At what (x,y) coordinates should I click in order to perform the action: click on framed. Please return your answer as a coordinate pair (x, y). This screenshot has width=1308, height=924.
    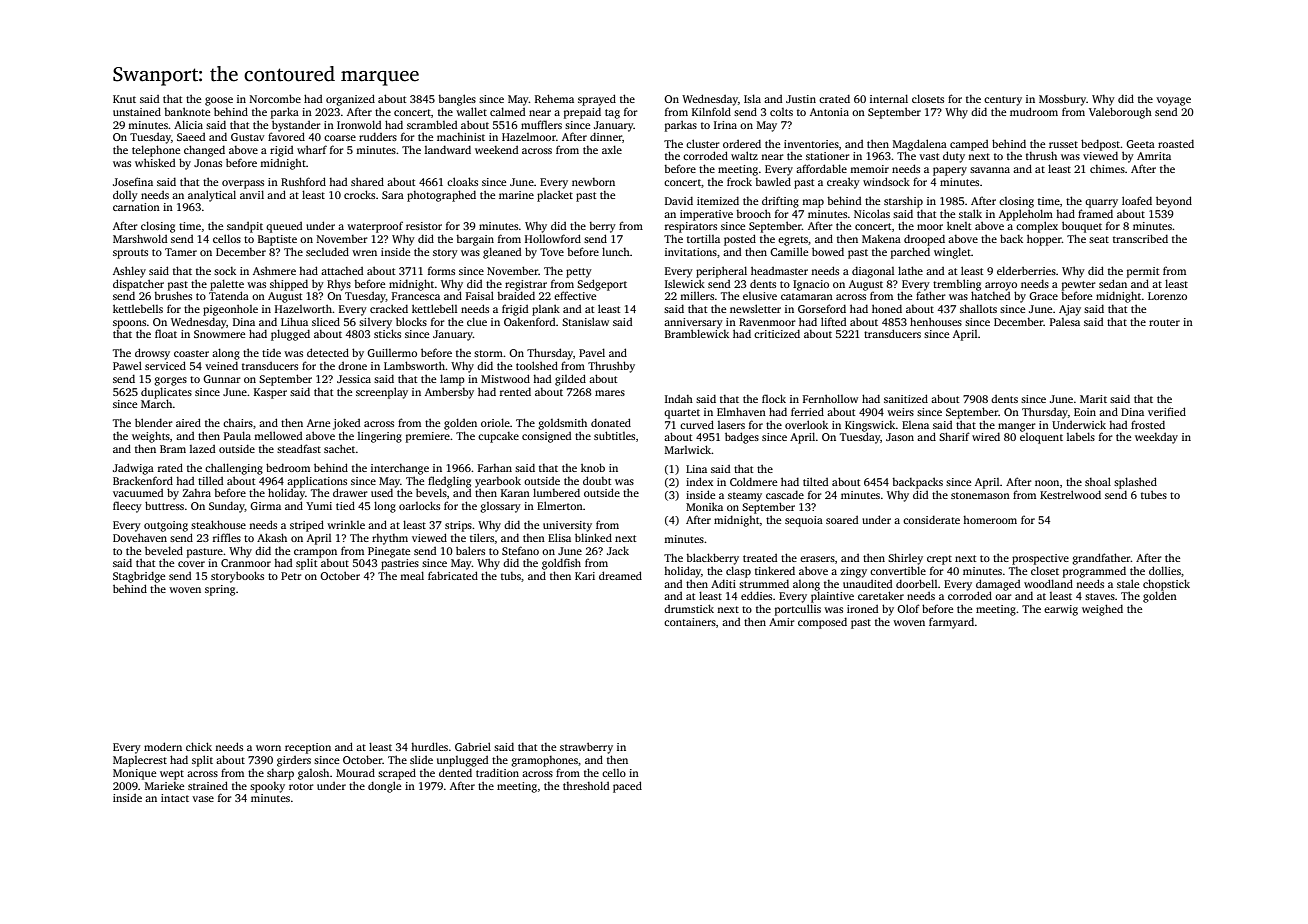
    Looking at the image, I should click on (1095, 213).
